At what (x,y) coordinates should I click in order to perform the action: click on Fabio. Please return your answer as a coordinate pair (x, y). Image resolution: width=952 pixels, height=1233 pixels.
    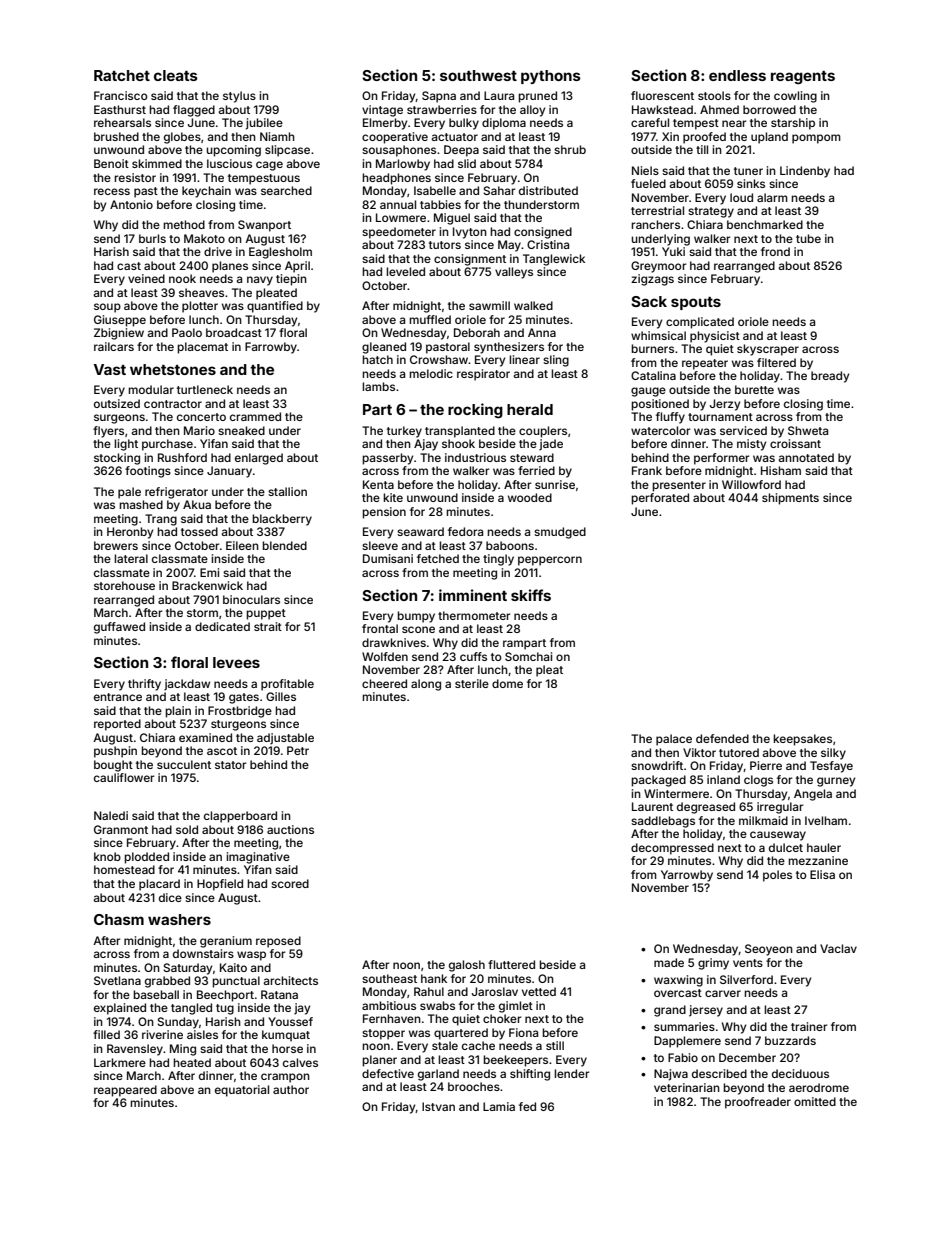
    Looking at the image, I should click on (683, 1057).
